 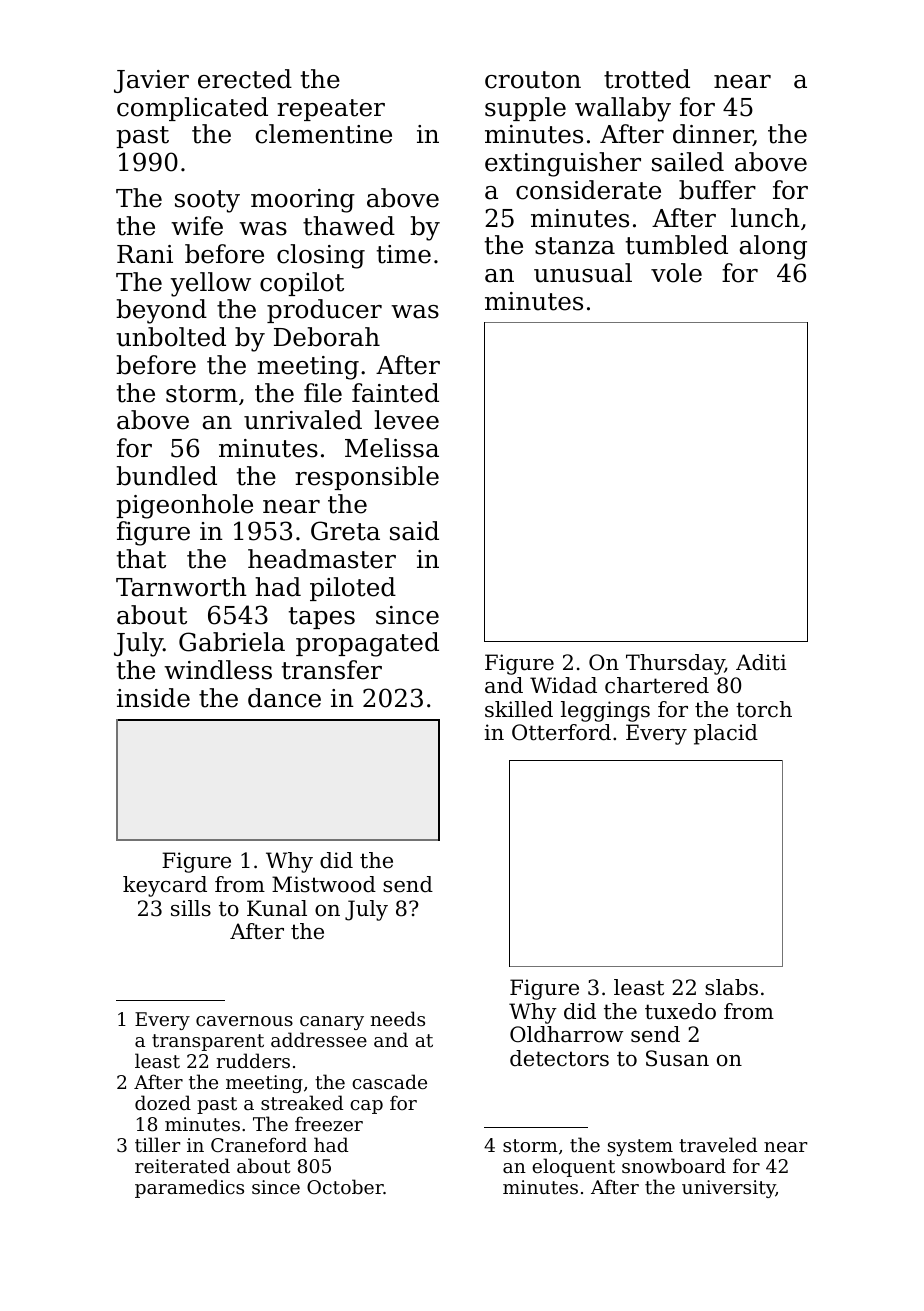 I want to click on pigeonhole, so click(x=184, y=506).
